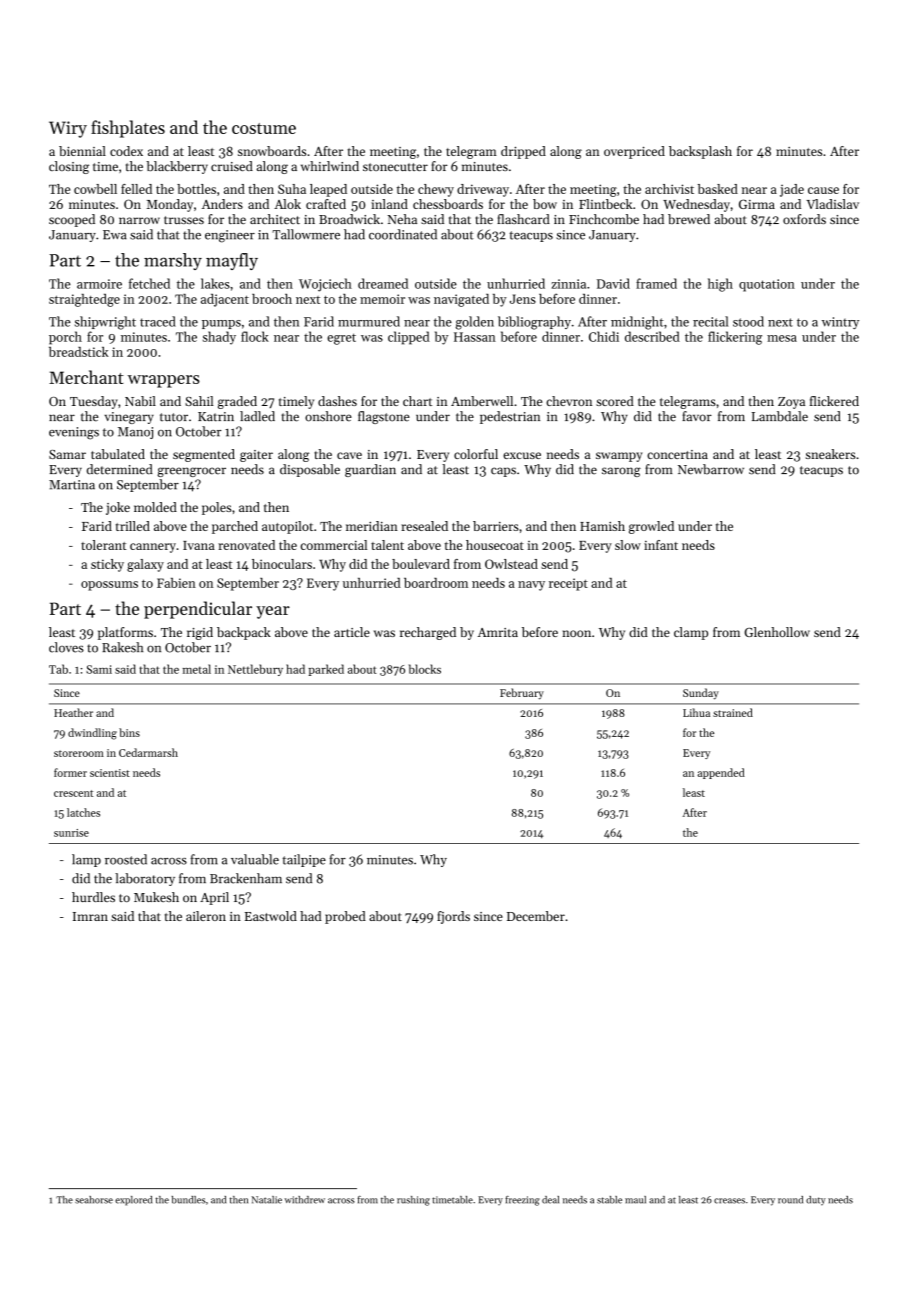 Image resolution: width=908 pixels, height=1316 pixels. What do you see at coordinates (79, 352) in the screenshot?
I see `breadstick` at bounding box center [79, 352].
